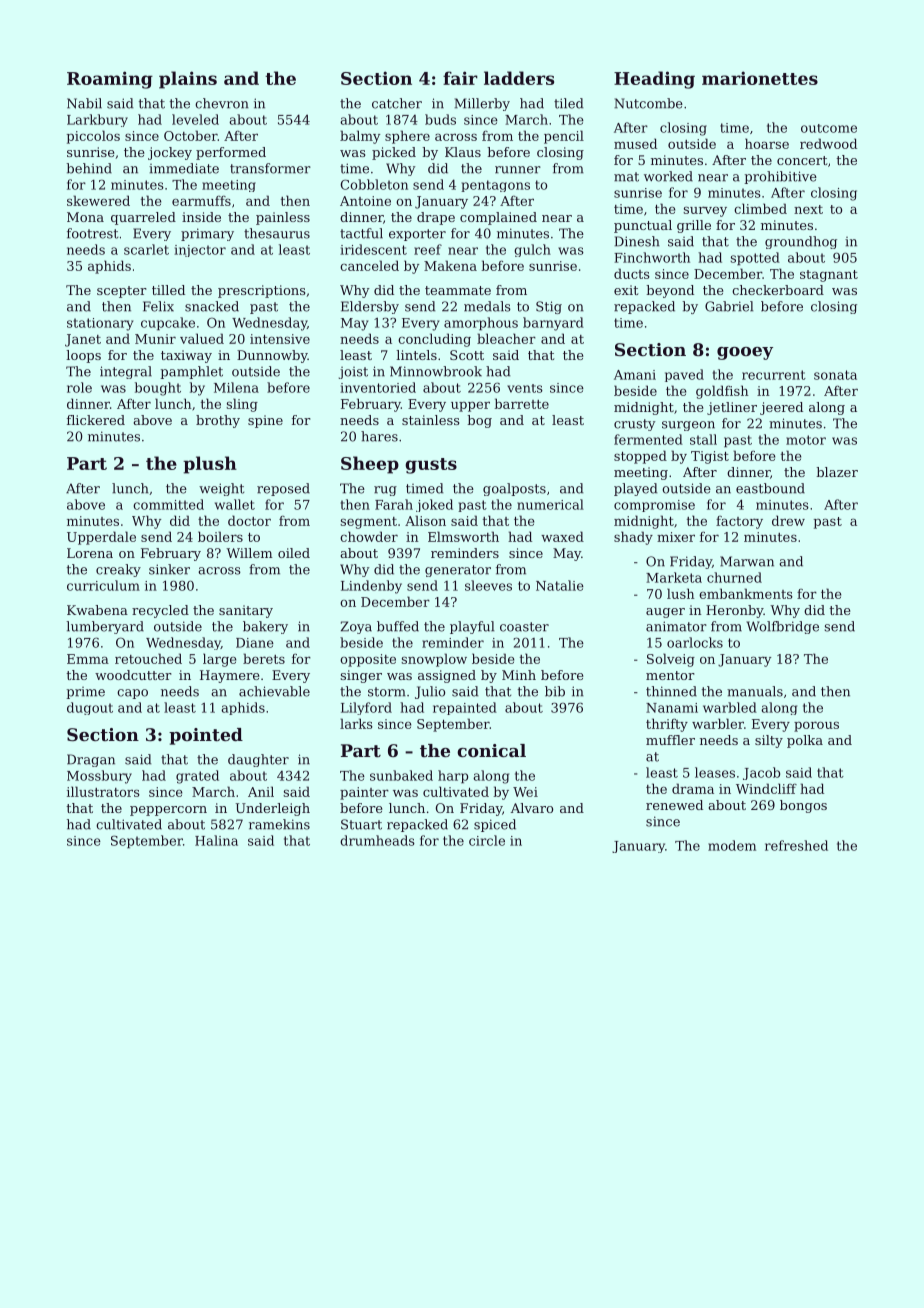 The image size is (924, 1308). What do you see at coordinates (216, 840) in the document?
I see `Halina` at bounding box center [216, 840].
